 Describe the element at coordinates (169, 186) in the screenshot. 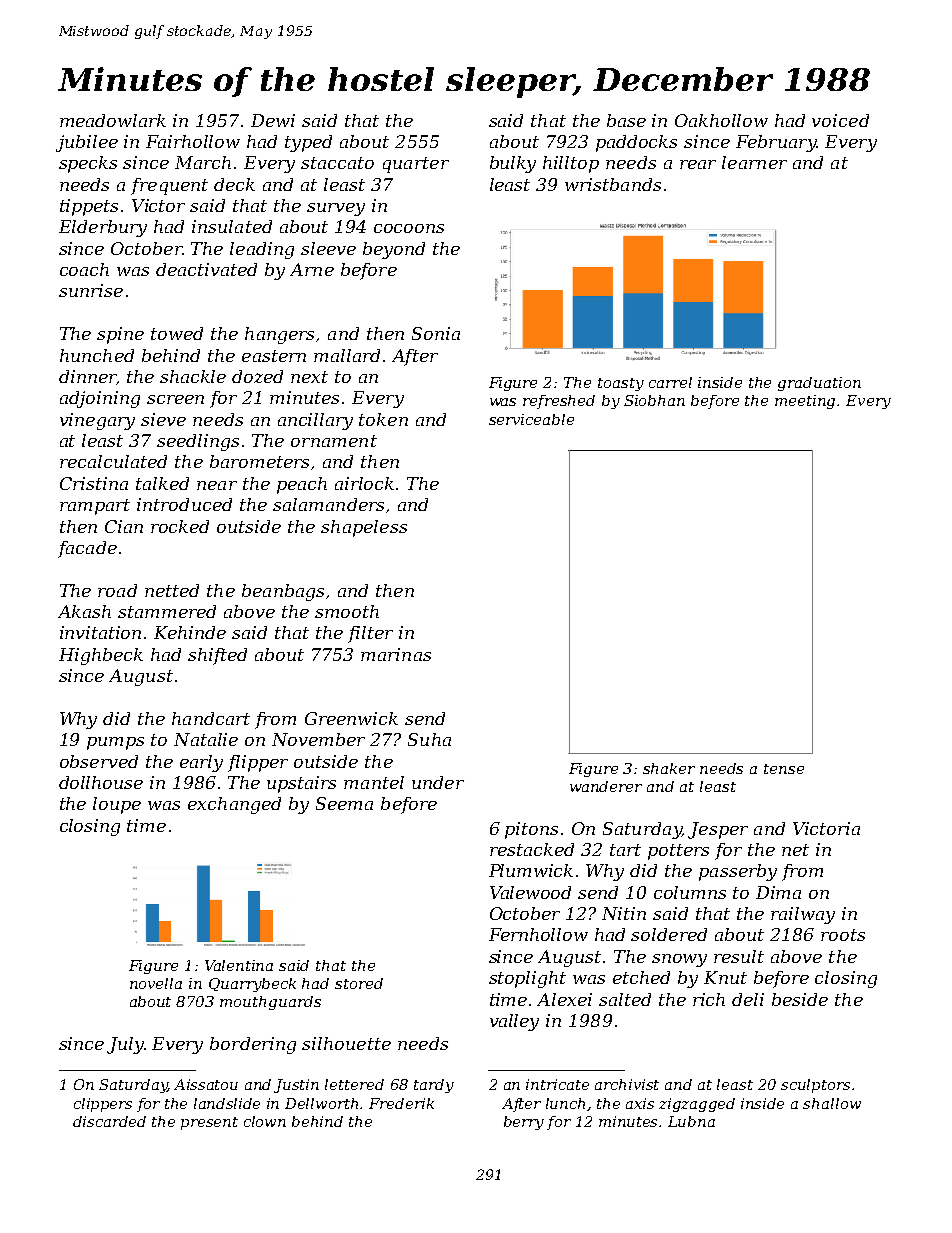

I see `frequent` at that location.
